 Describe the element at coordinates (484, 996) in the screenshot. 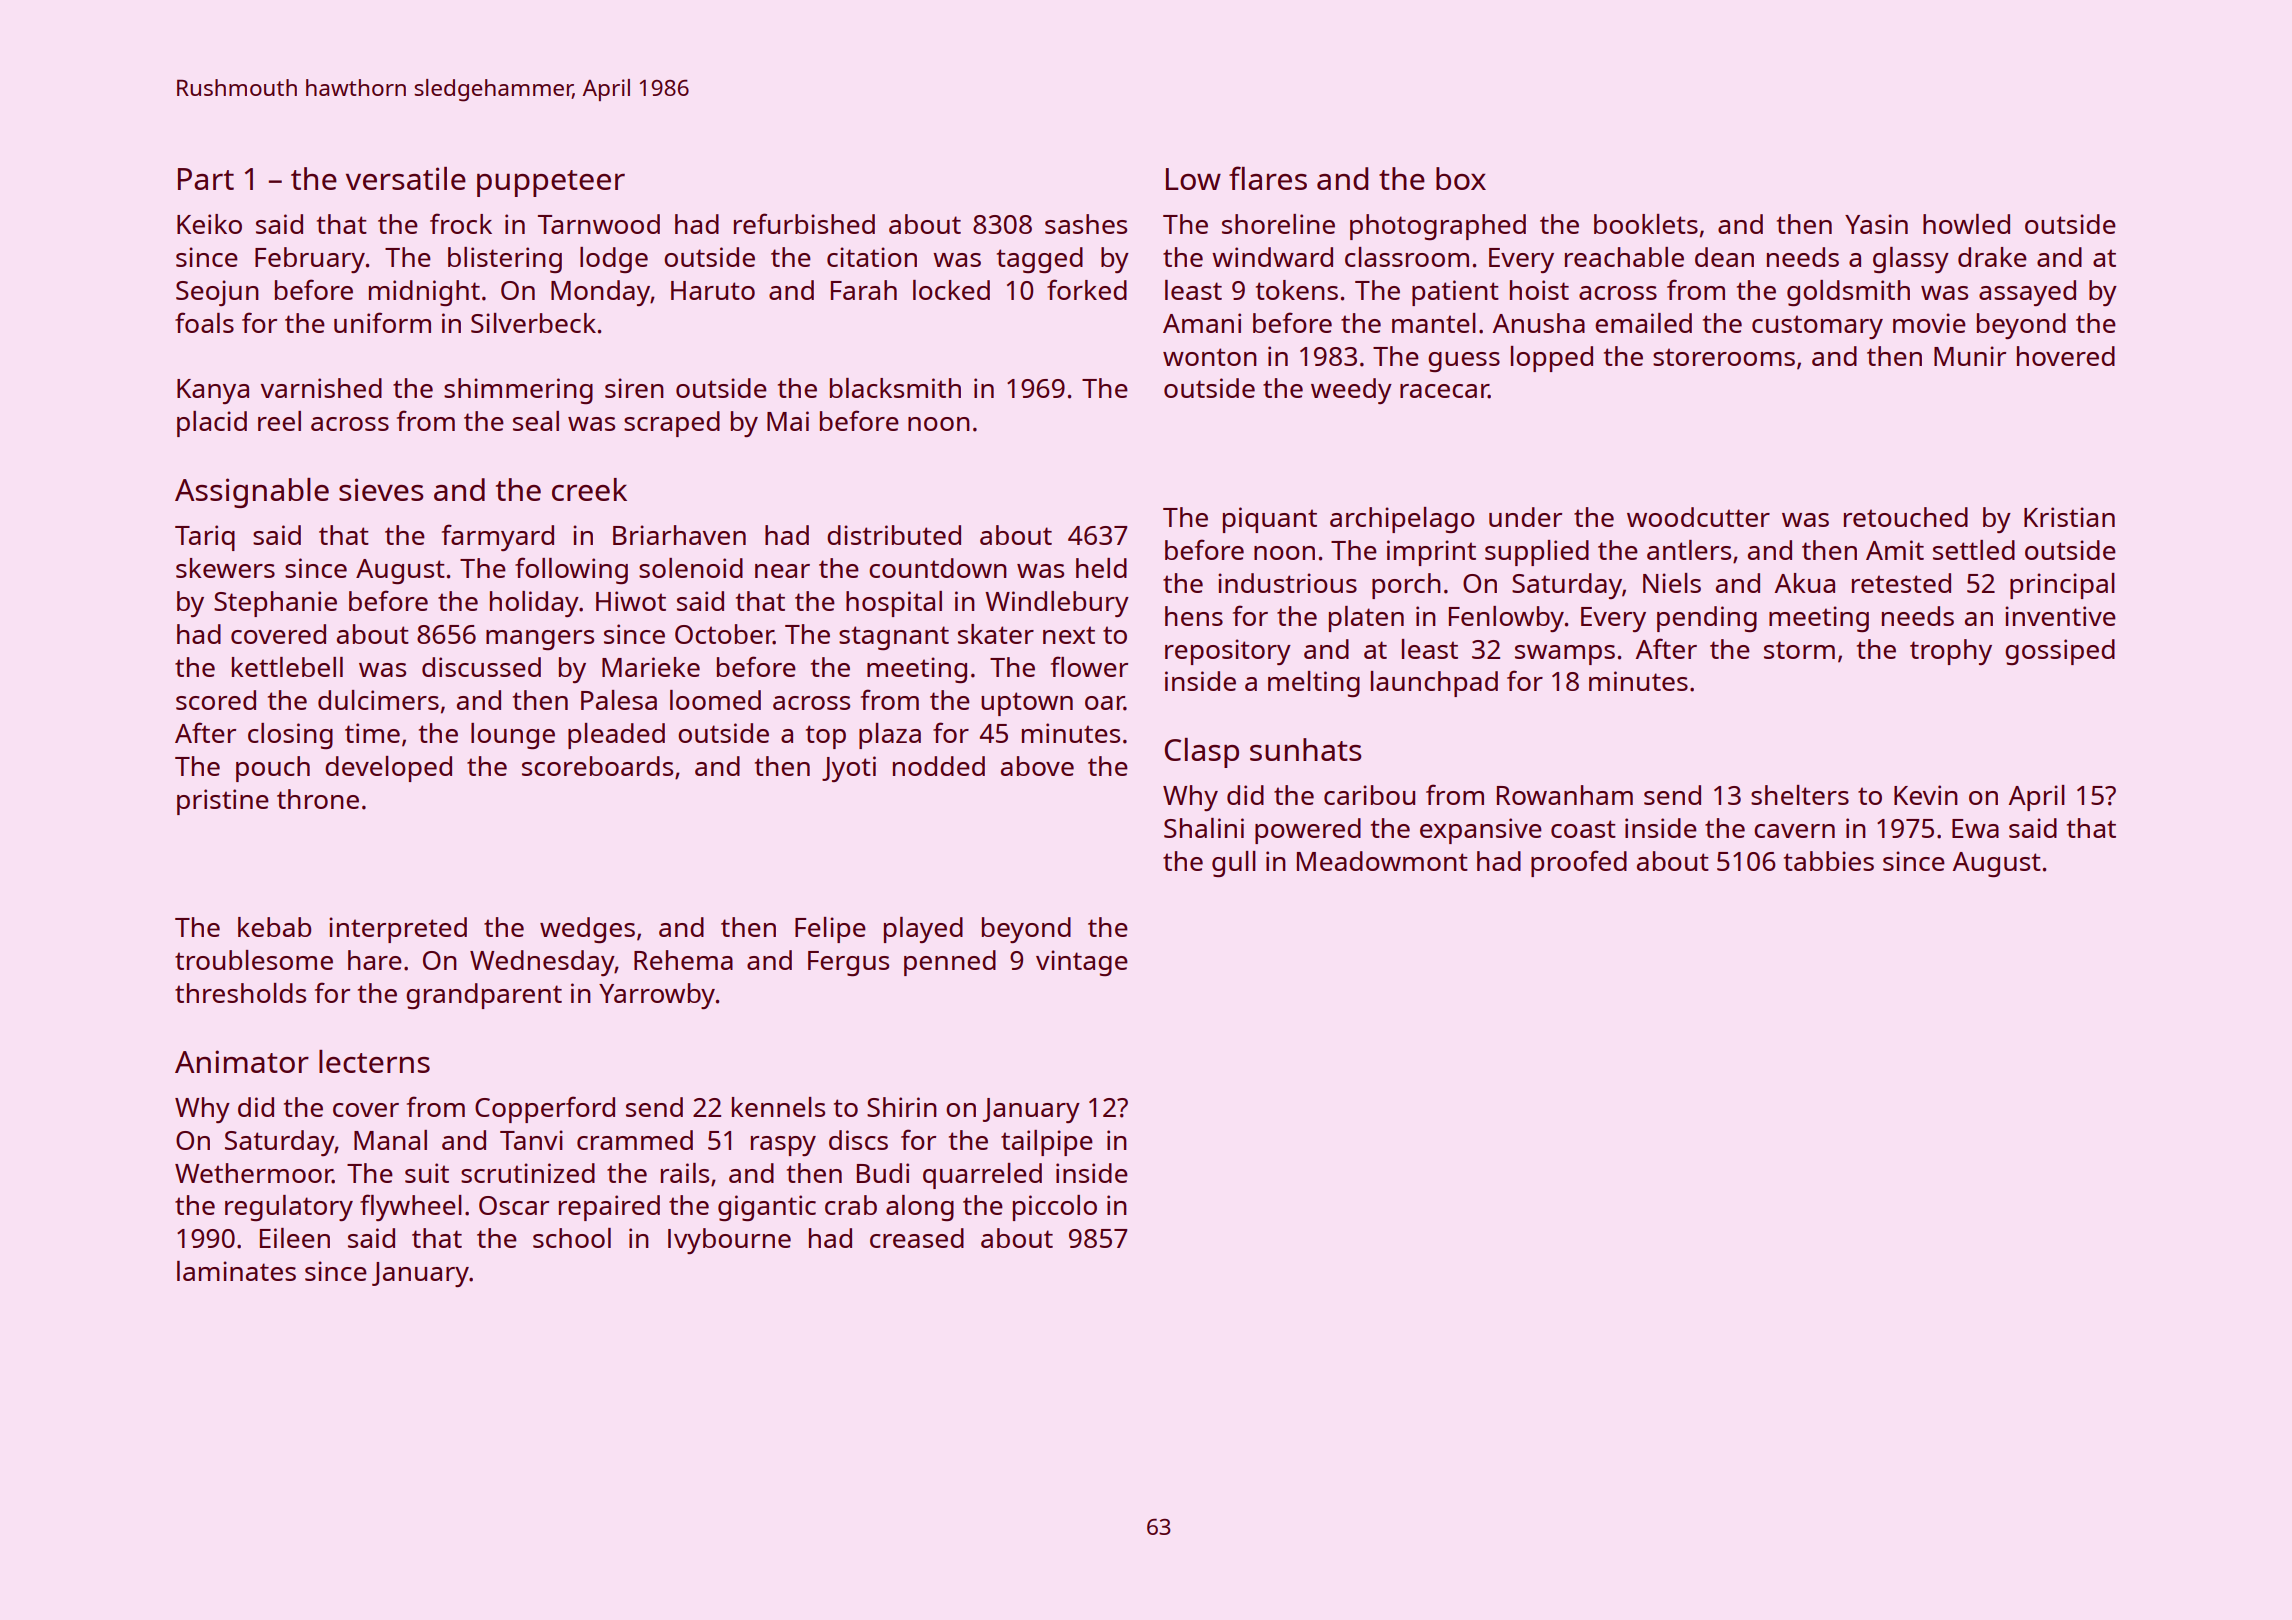

I see `grandparent` at that location.
